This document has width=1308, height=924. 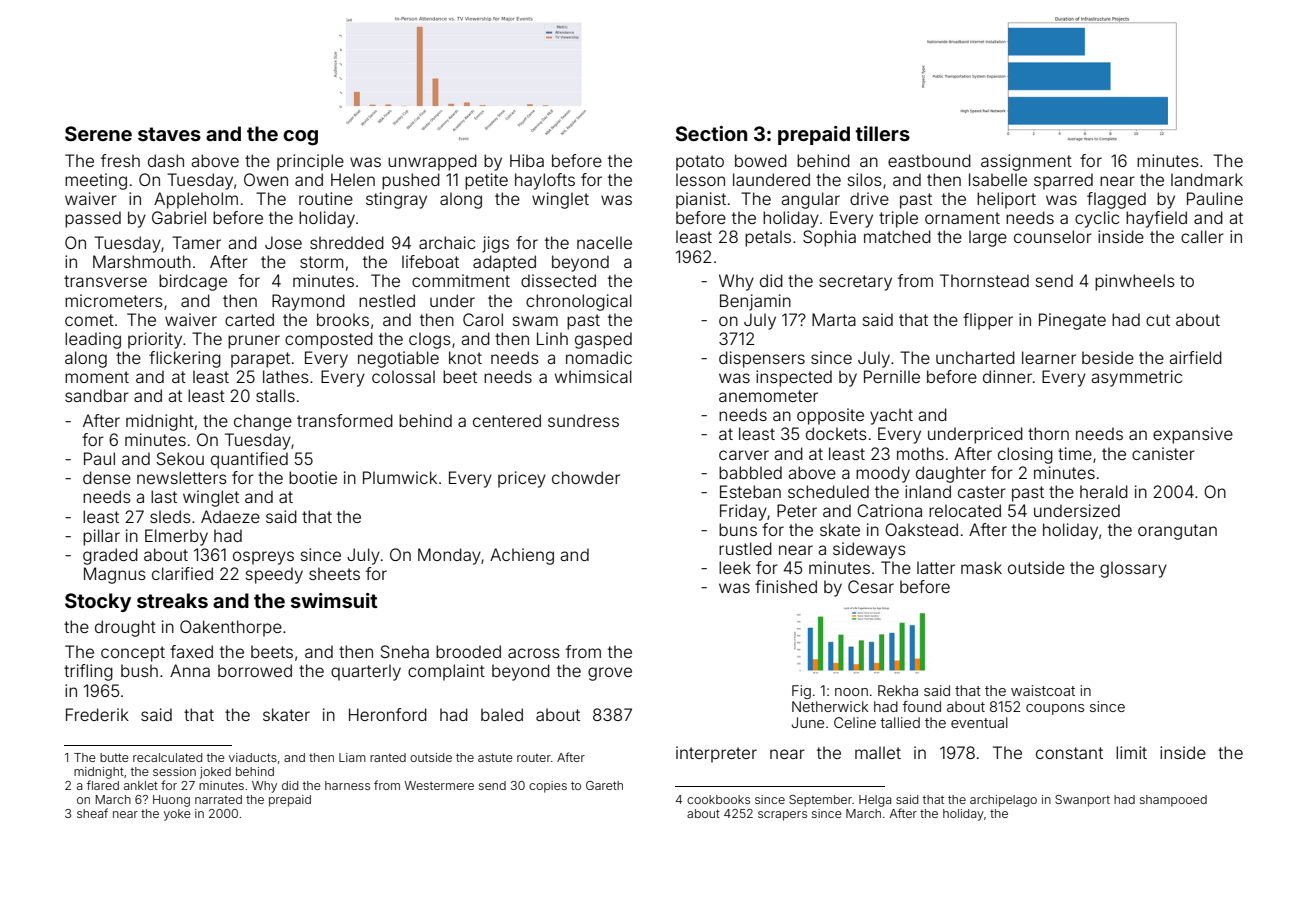 What do you see at coordinates (310, 162) in the document?
I see `principle` at bounding box center [310, 162].
